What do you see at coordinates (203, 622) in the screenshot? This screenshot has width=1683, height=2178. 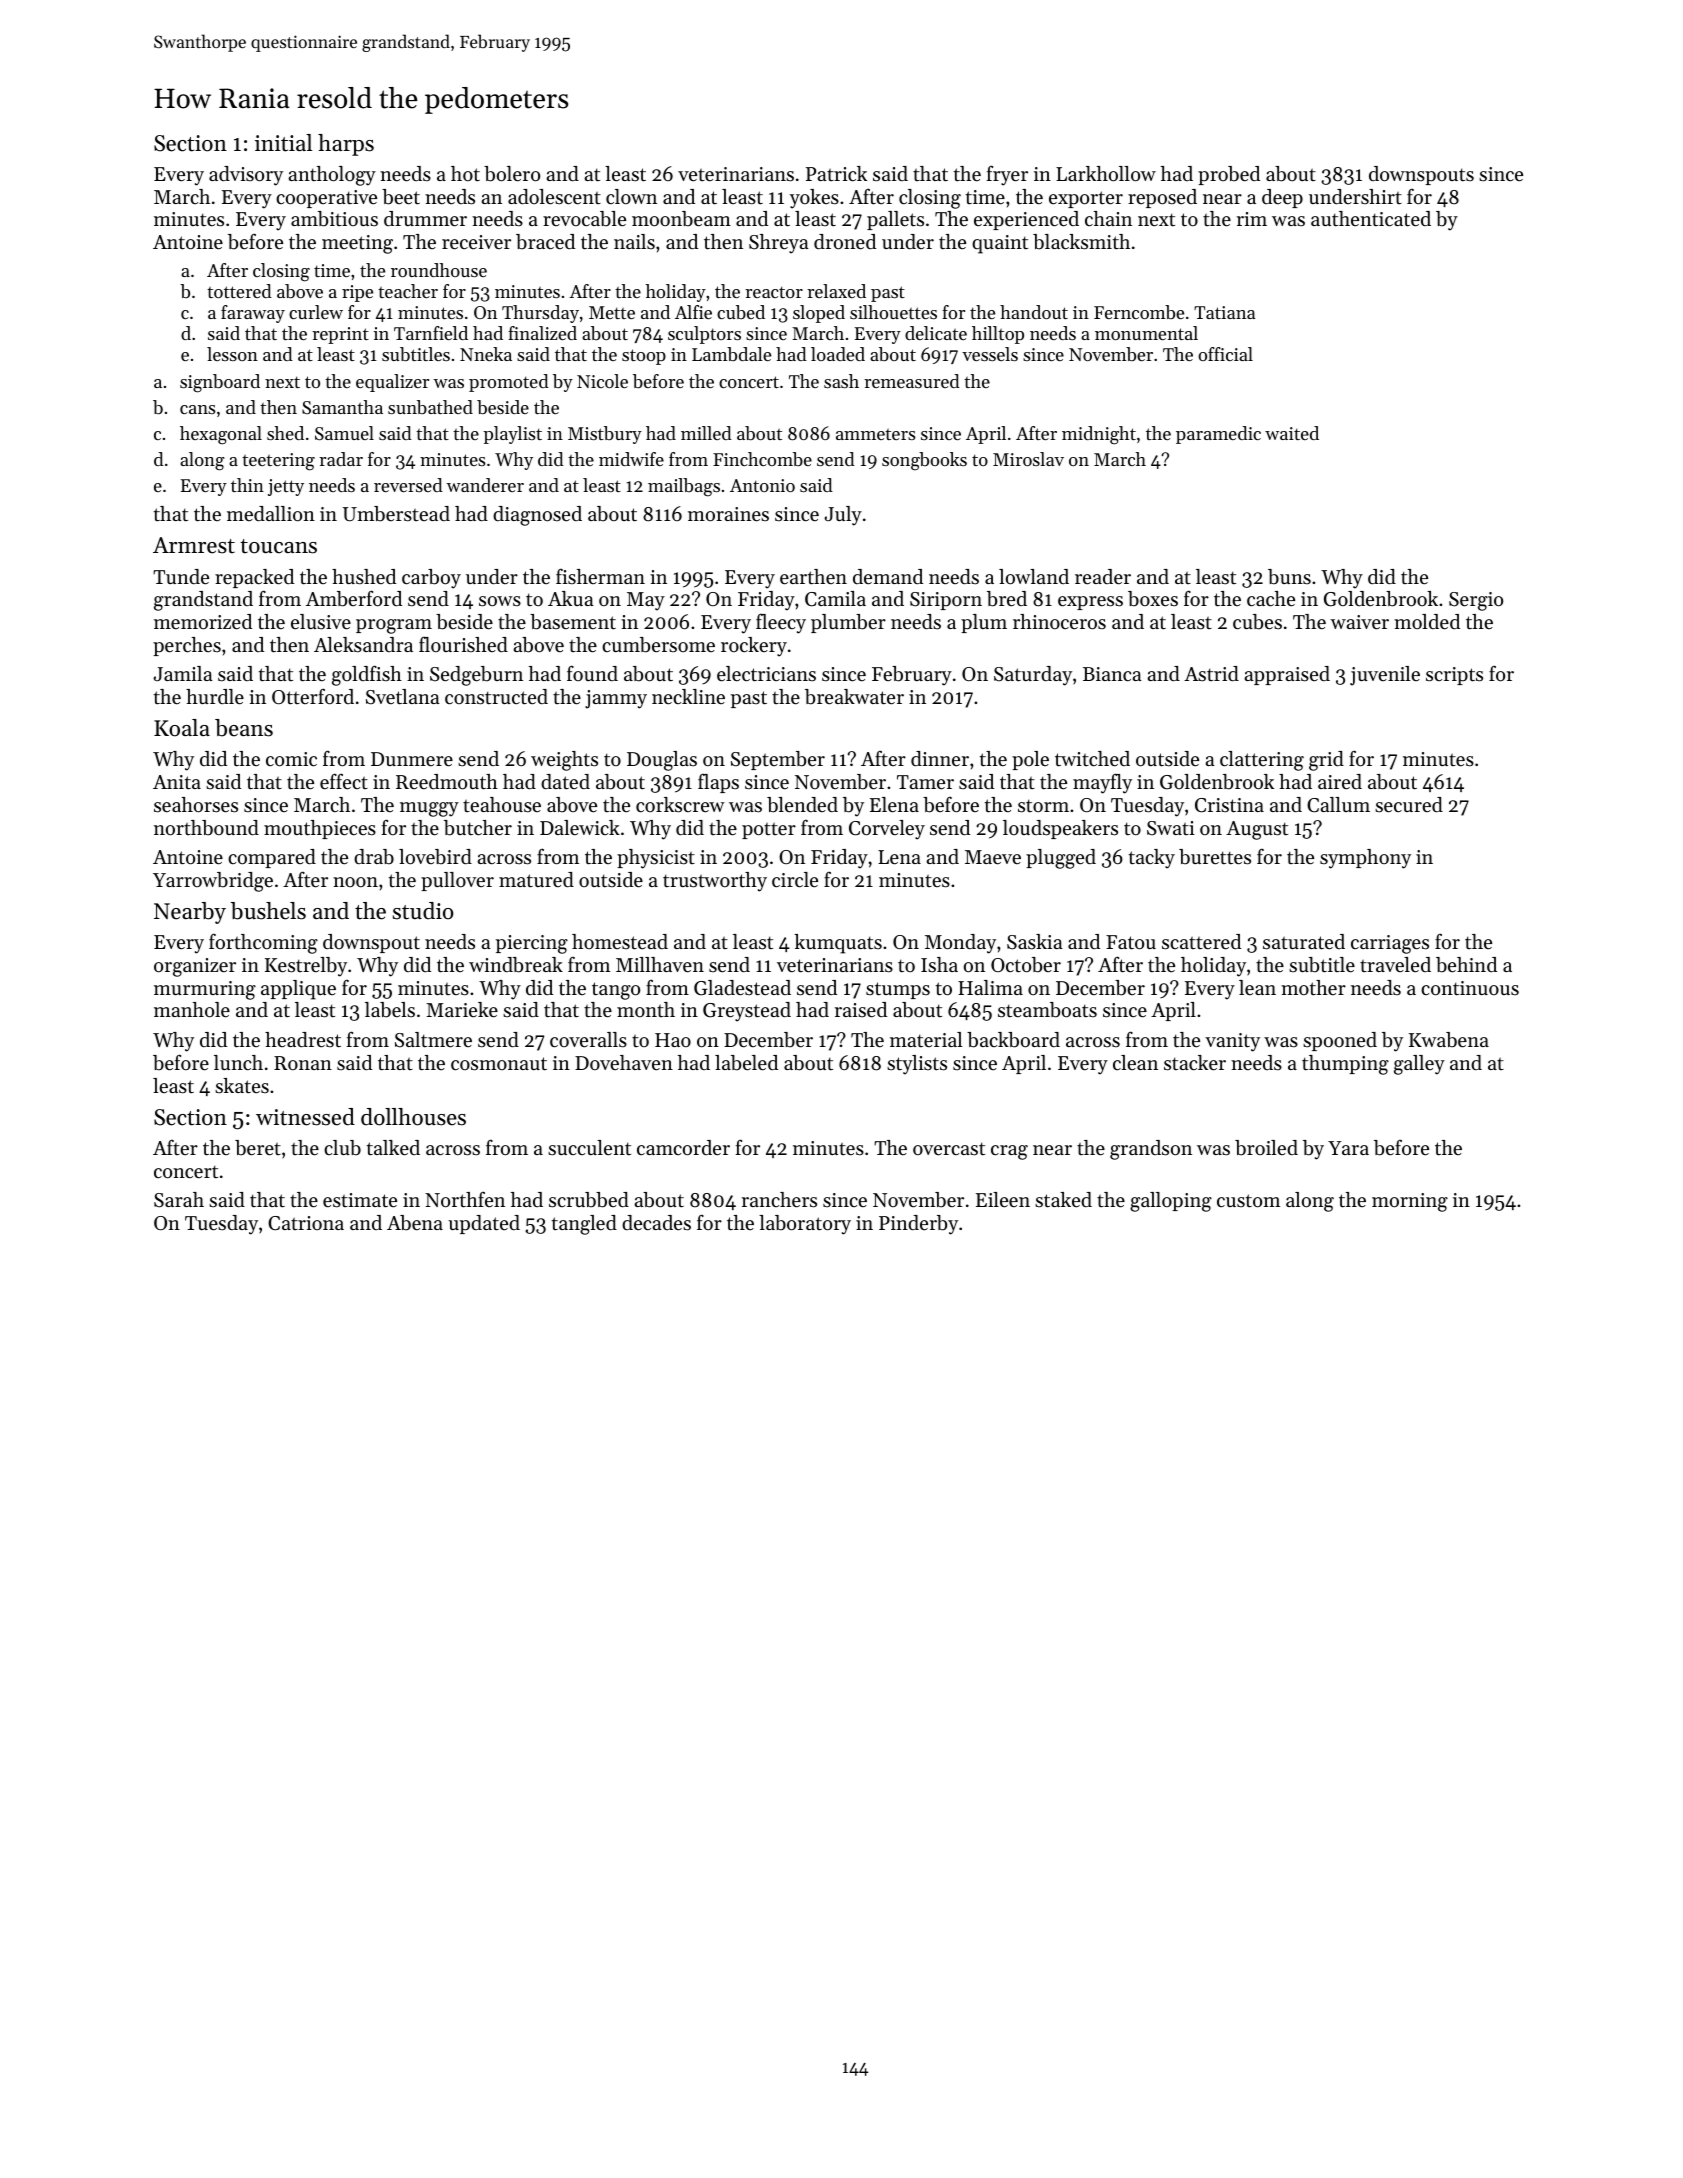 I see `memorized` at bounding box center [203, 622].
